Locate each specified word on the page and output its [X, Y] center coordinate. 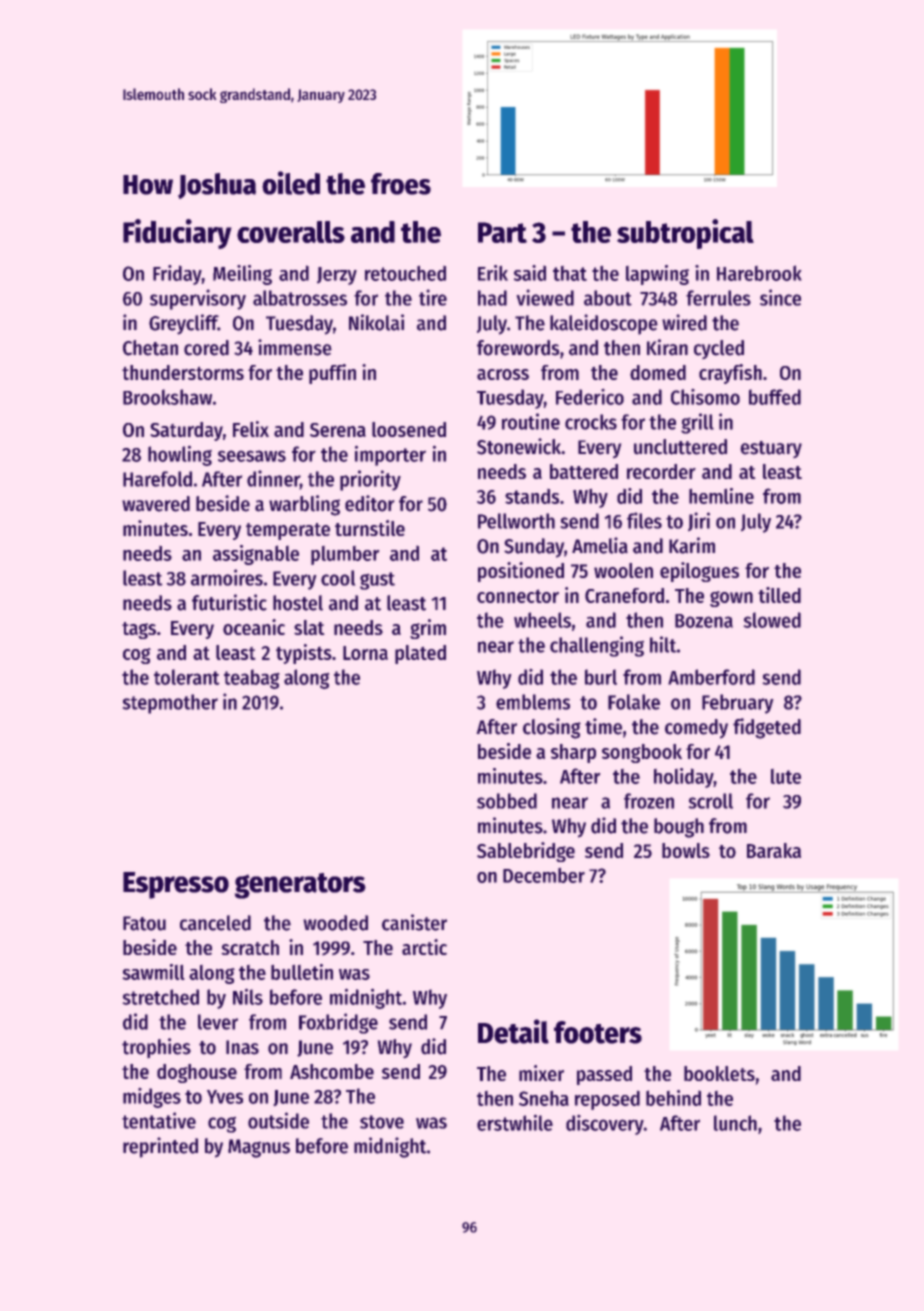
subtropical [685, 234]
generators [300, 886]
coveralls [291, 232]
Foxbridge [338, 1023]
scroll [710, 801]
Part [502, 232]
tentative [159, 1120]
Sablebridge [526, 852]
